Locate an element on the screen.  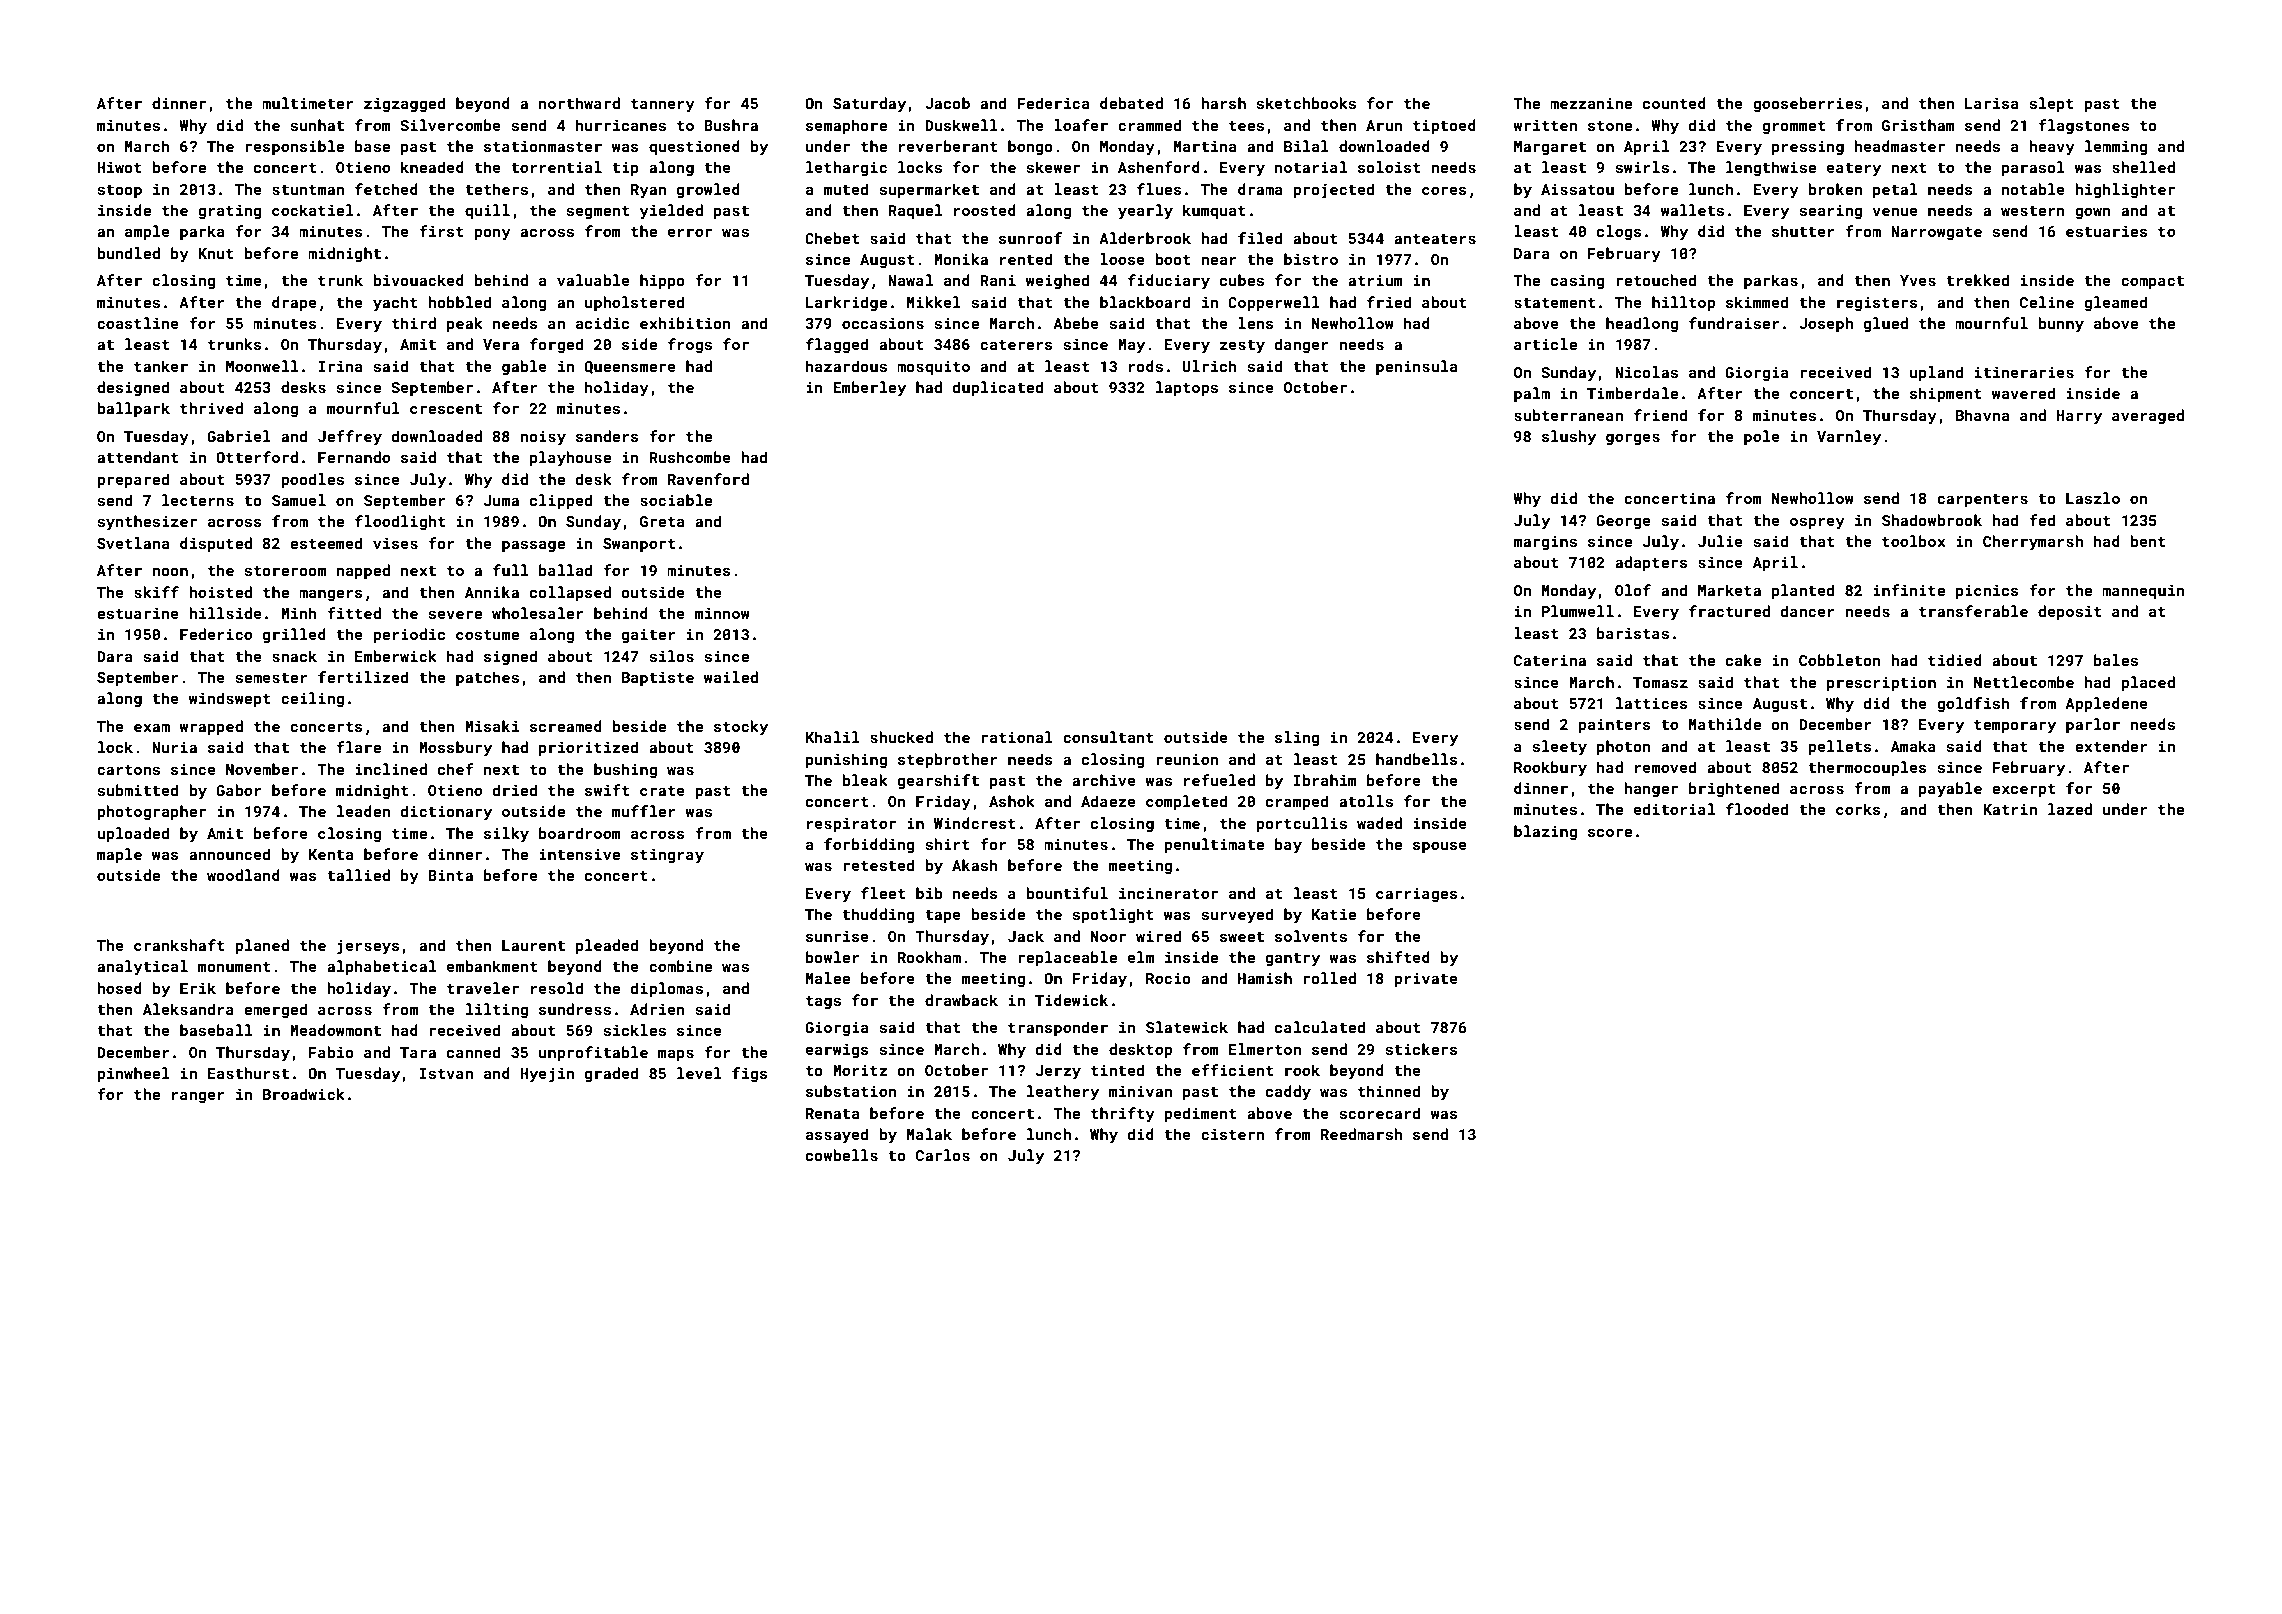
hosed is located at coordinates (119, 988).
